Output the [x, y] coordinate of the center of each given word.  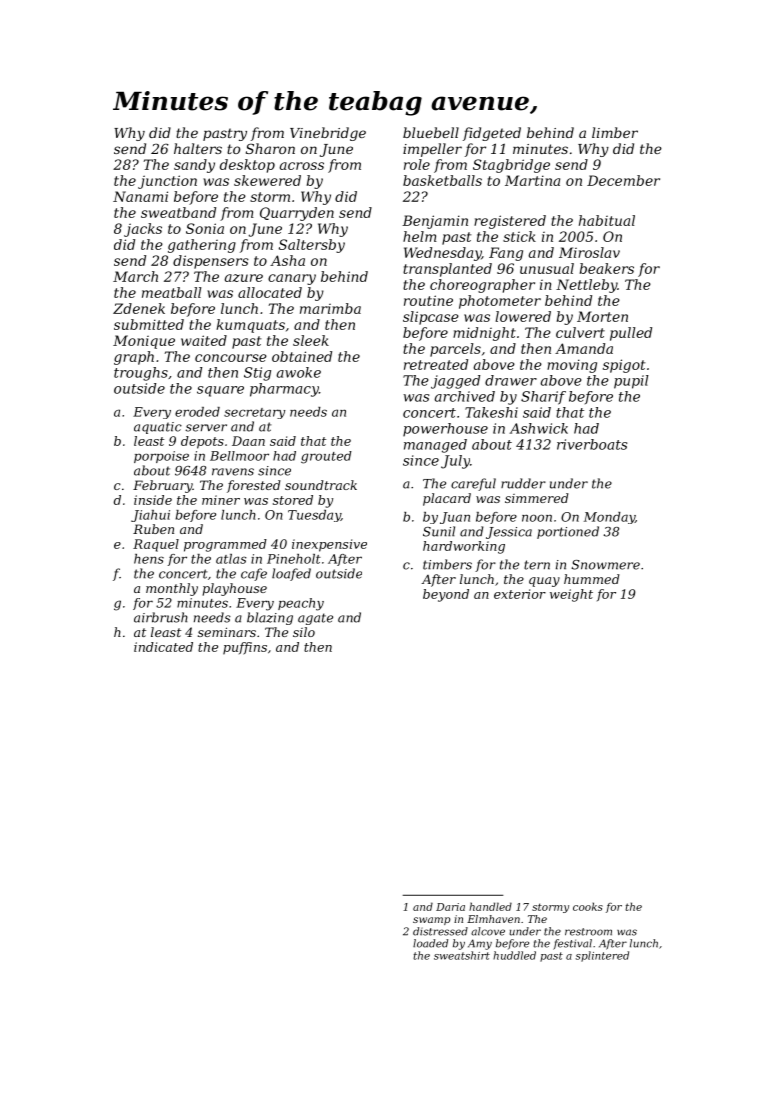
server [206, 428]
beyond [446, 595]
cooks [588, 906]
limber [615, 132]
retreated [436, 364]
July [455, 462]
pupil [631, 382]
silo [304, 632]
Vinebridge [328, 134]
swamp [431, 921]
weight [571, 595]
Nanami [140, 196]
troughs [141, 374]
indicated [163, 647]
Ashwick [538, 428]
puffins [245, 648]
